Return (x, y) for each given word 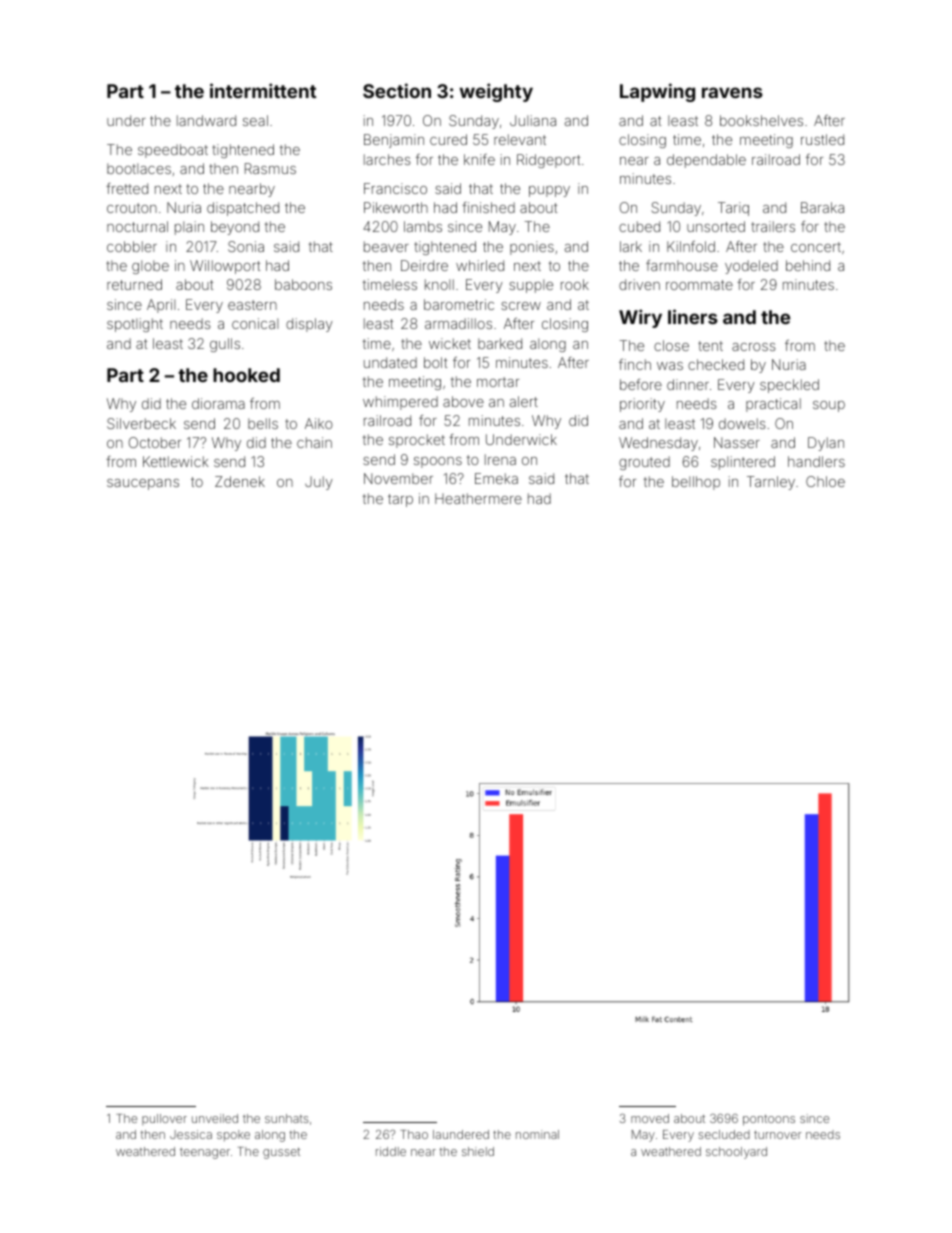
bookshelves (761, 120)
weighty (496, 92)
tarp (400, 500)
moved (650, 1118)
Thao (414, 1134)
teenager (205, 1153)
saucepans (143, 484)
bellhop (696, 483)
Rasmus (270, 168)
